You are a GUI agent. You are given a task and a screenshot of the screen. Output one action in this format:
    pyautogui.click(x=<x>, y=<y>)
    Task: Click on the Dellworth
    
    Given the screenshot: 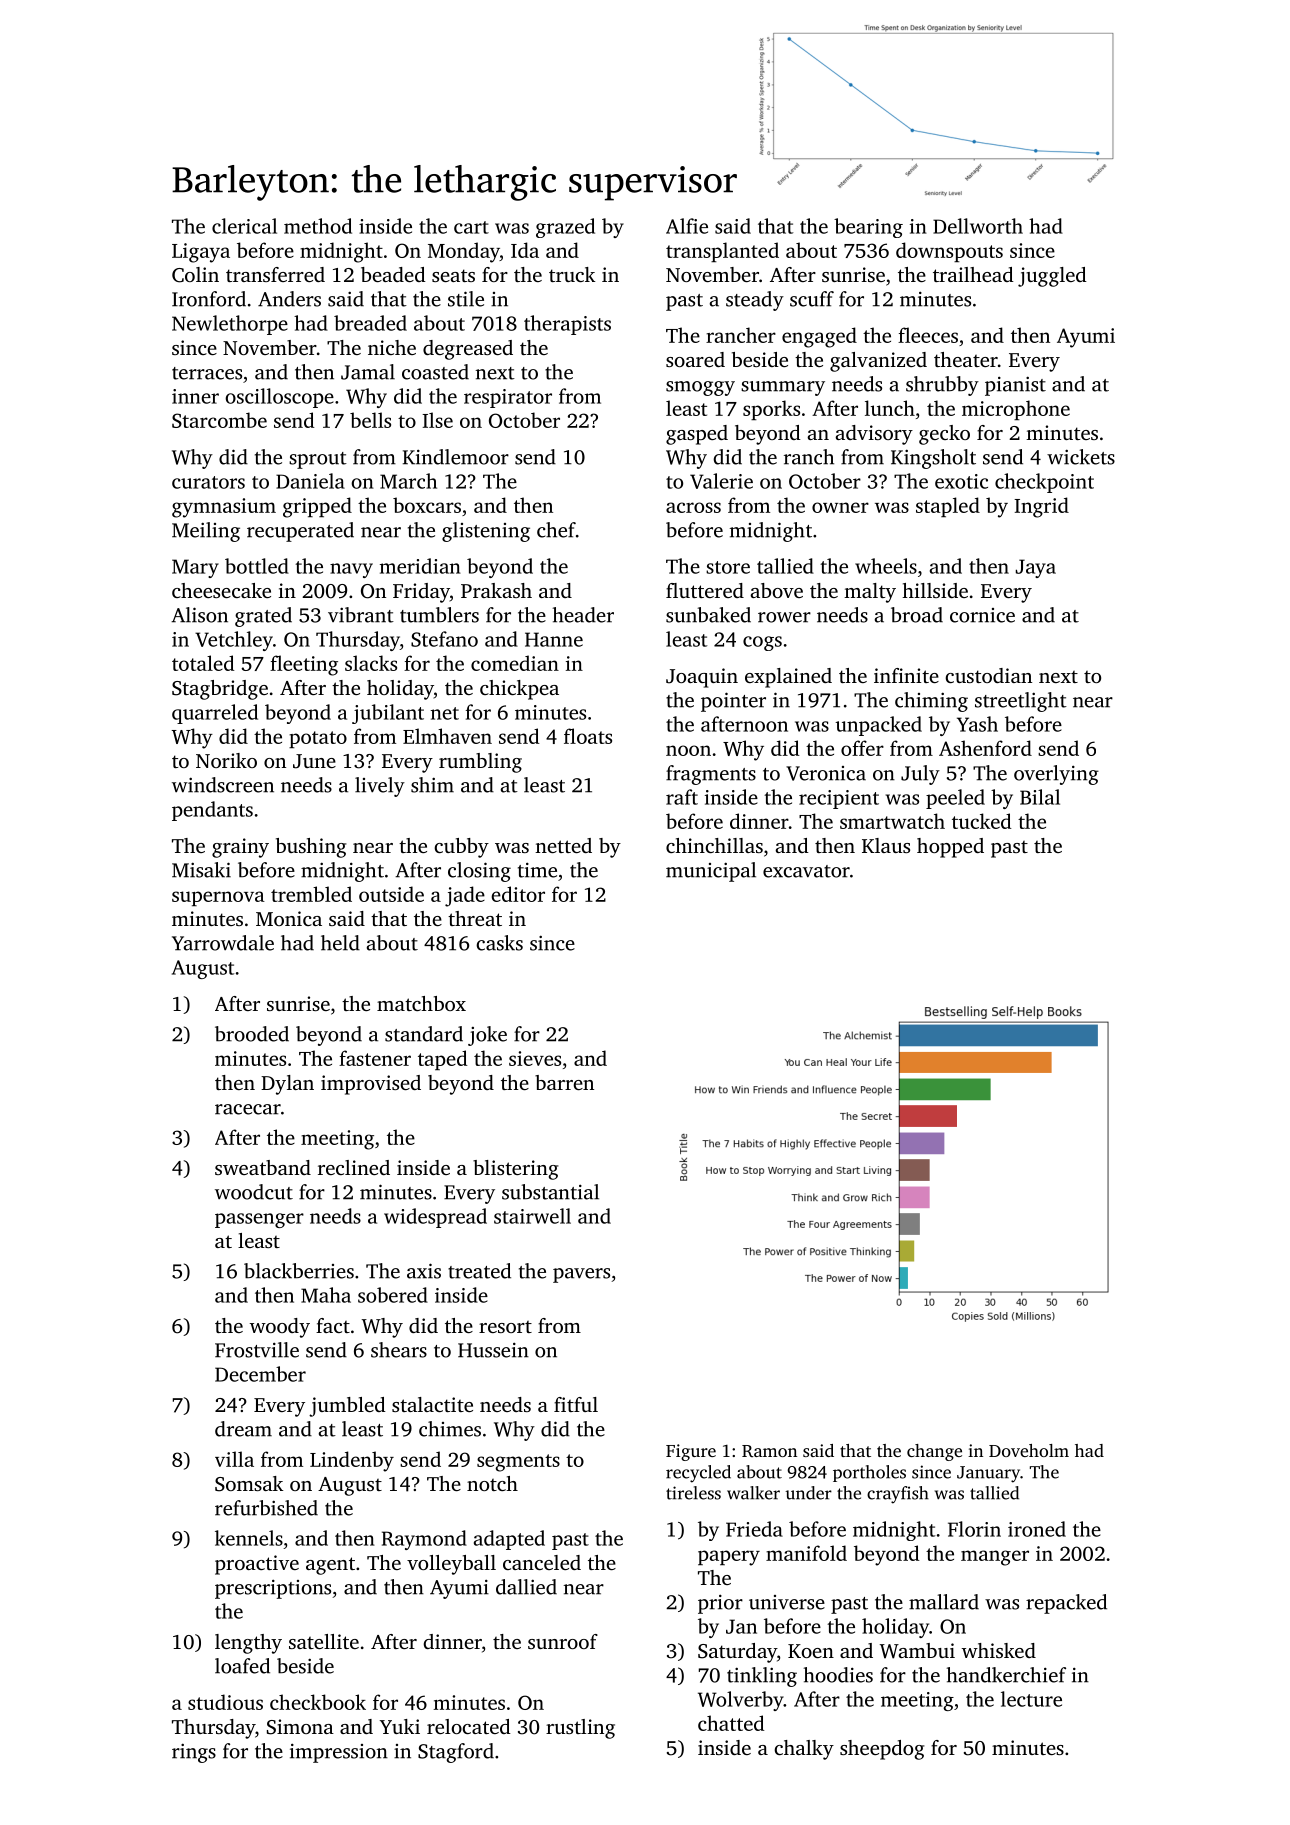 What is the action you would take?
    pyautogui.click(x=978, y=226)
